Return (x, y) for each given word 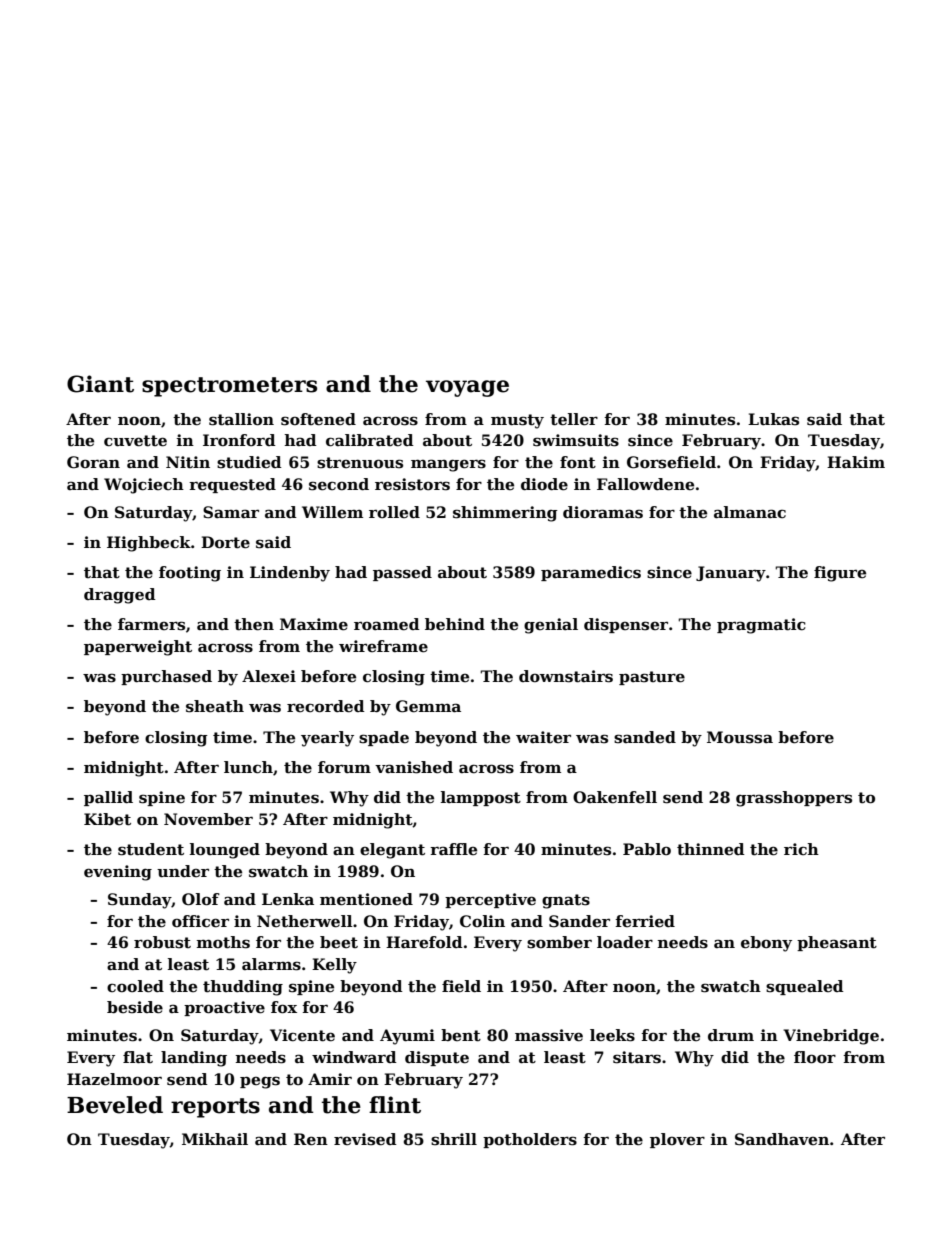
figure (840, 574)
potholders (530, 1140)
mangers (448, 465)
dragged (120, 596)
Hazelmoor (114, 1079)
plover (677, 1140)
